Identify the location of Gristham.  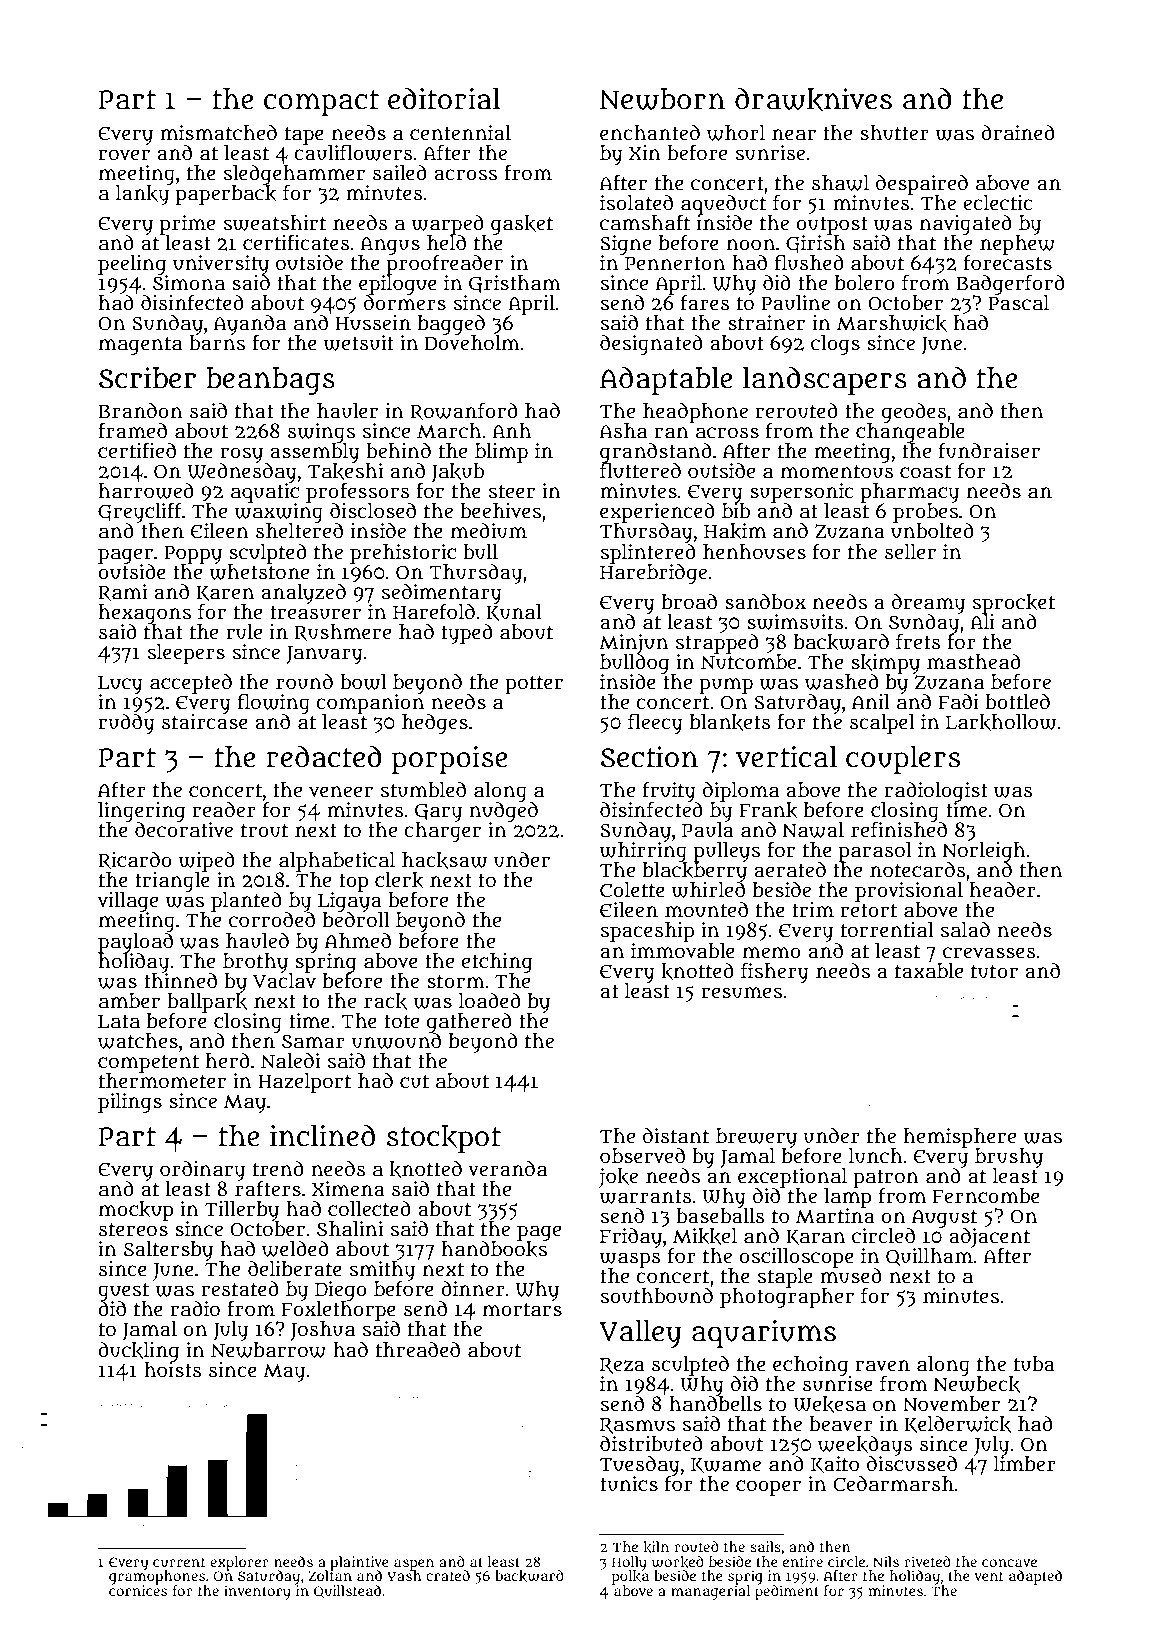
(515, 284).
